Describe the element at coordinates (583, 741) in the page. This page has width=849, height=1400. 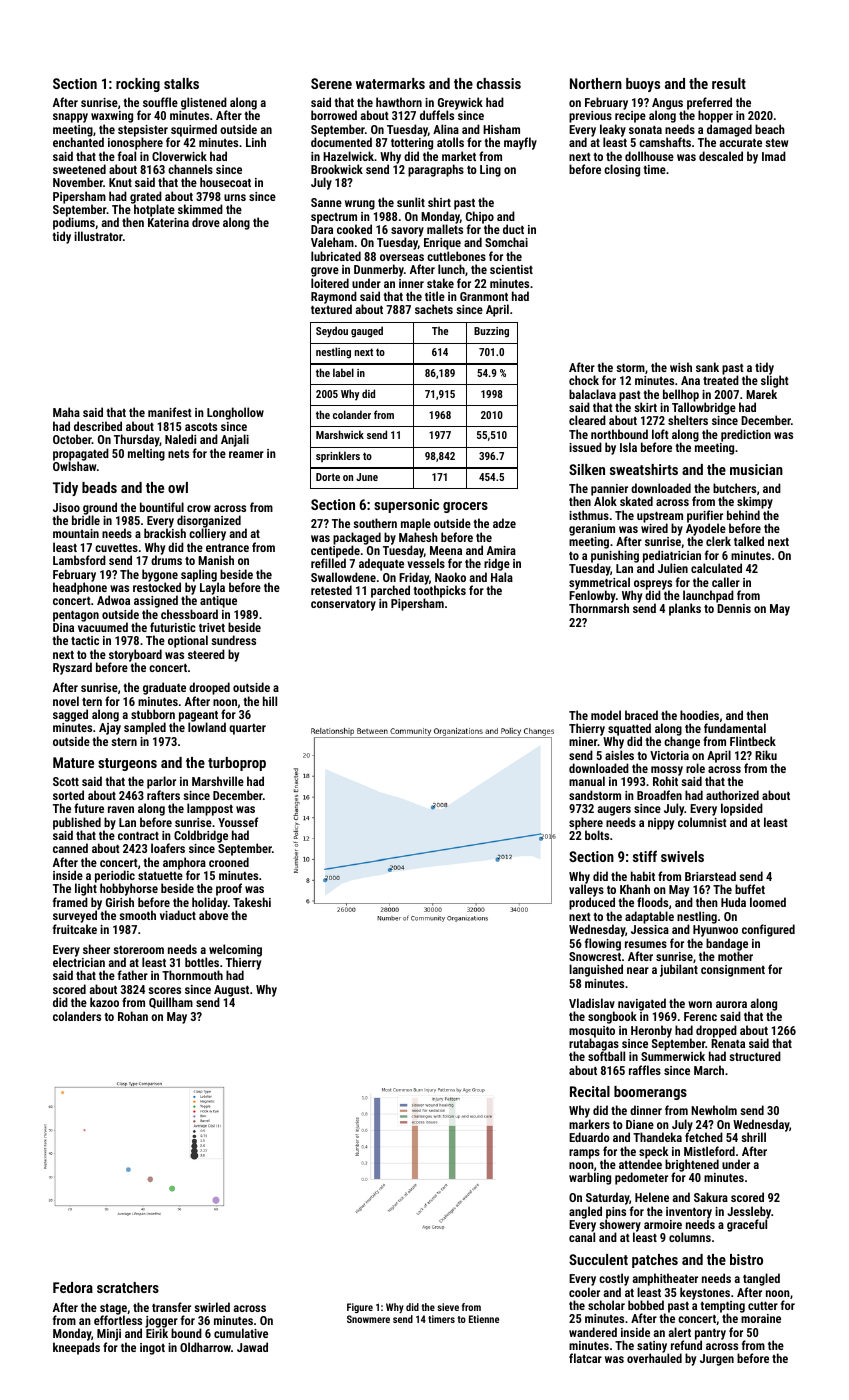
I see `miner` at that location.
